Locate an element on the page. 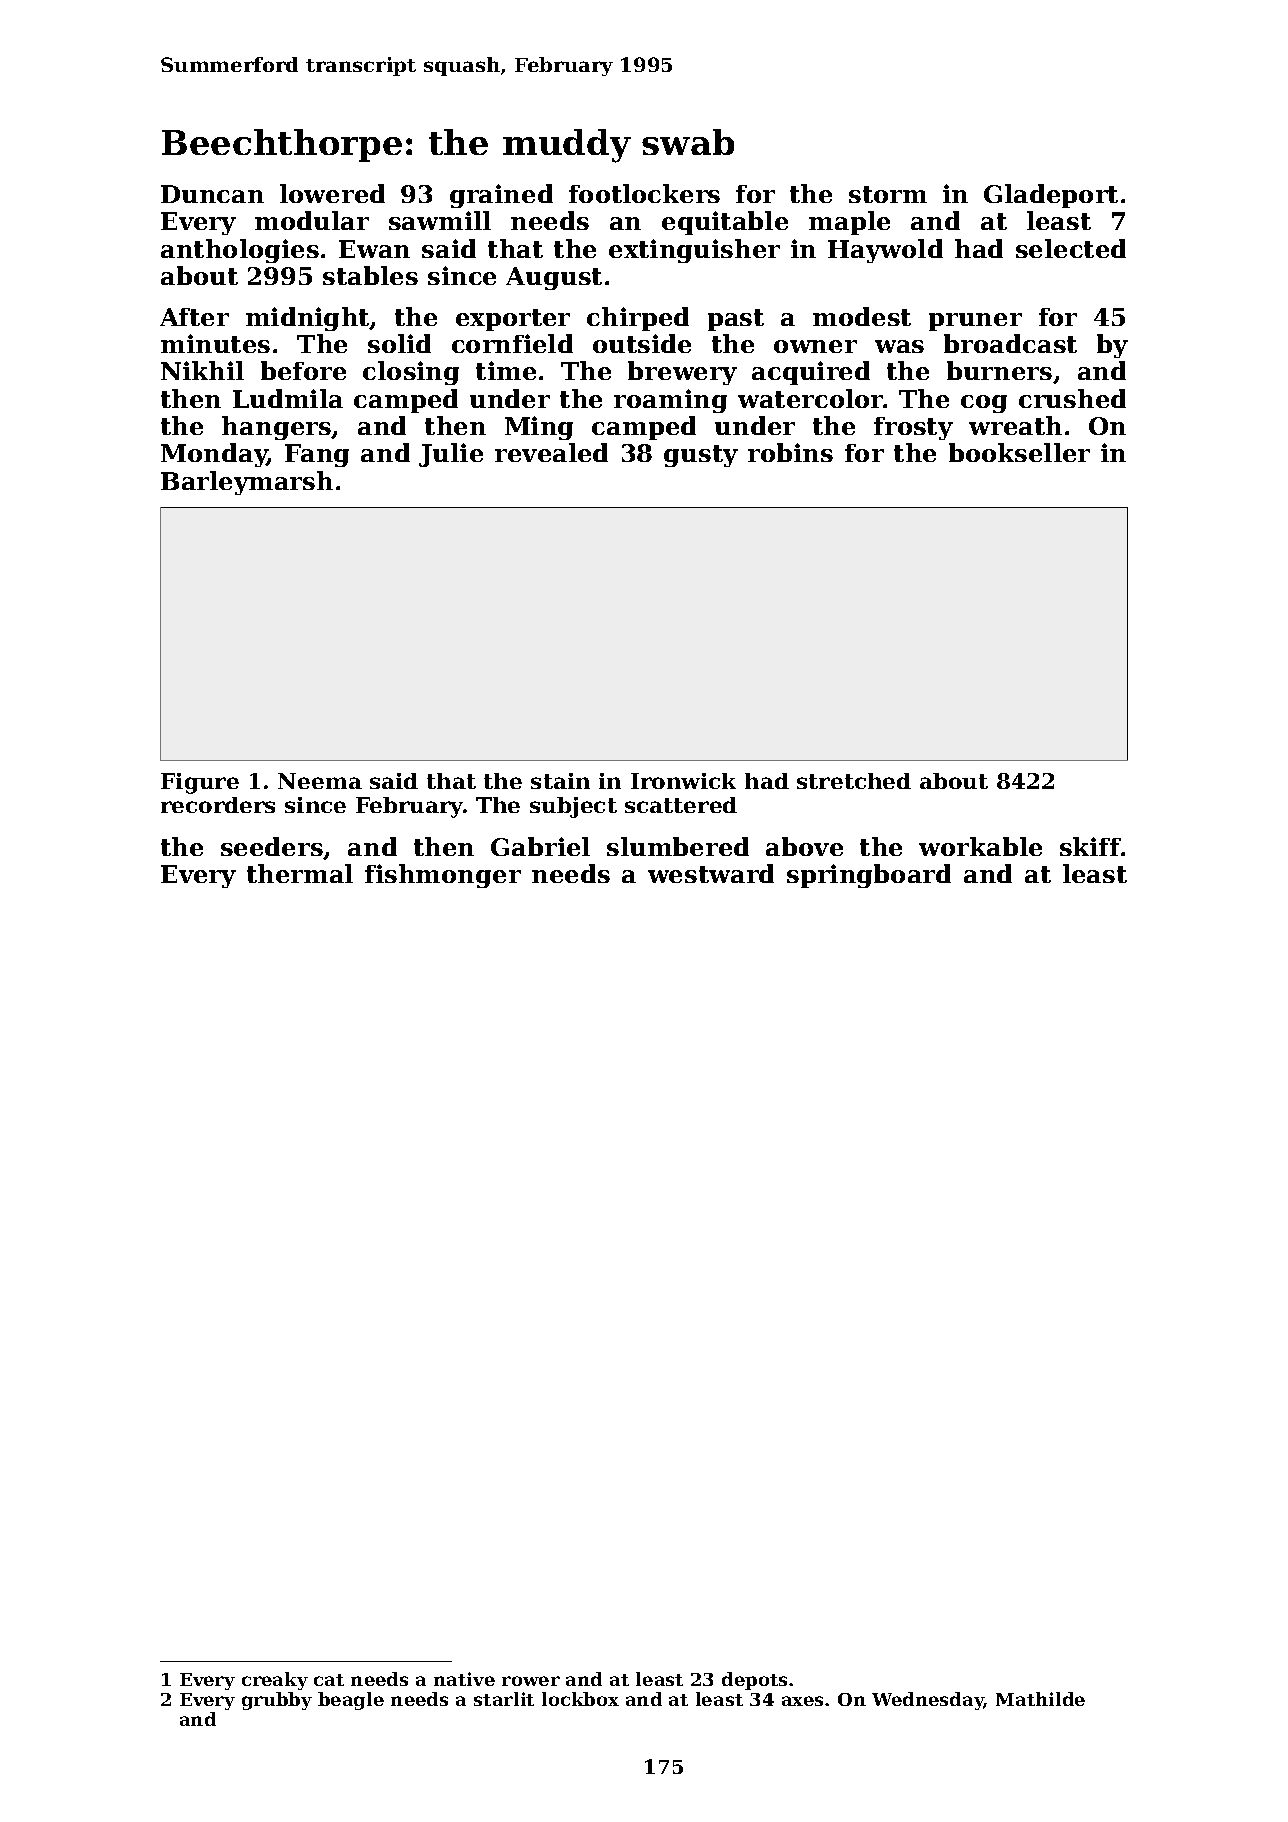 Image resolution: width=1288 pixels, height=1822 pixels. solid is located at coordinates (399, 343).
